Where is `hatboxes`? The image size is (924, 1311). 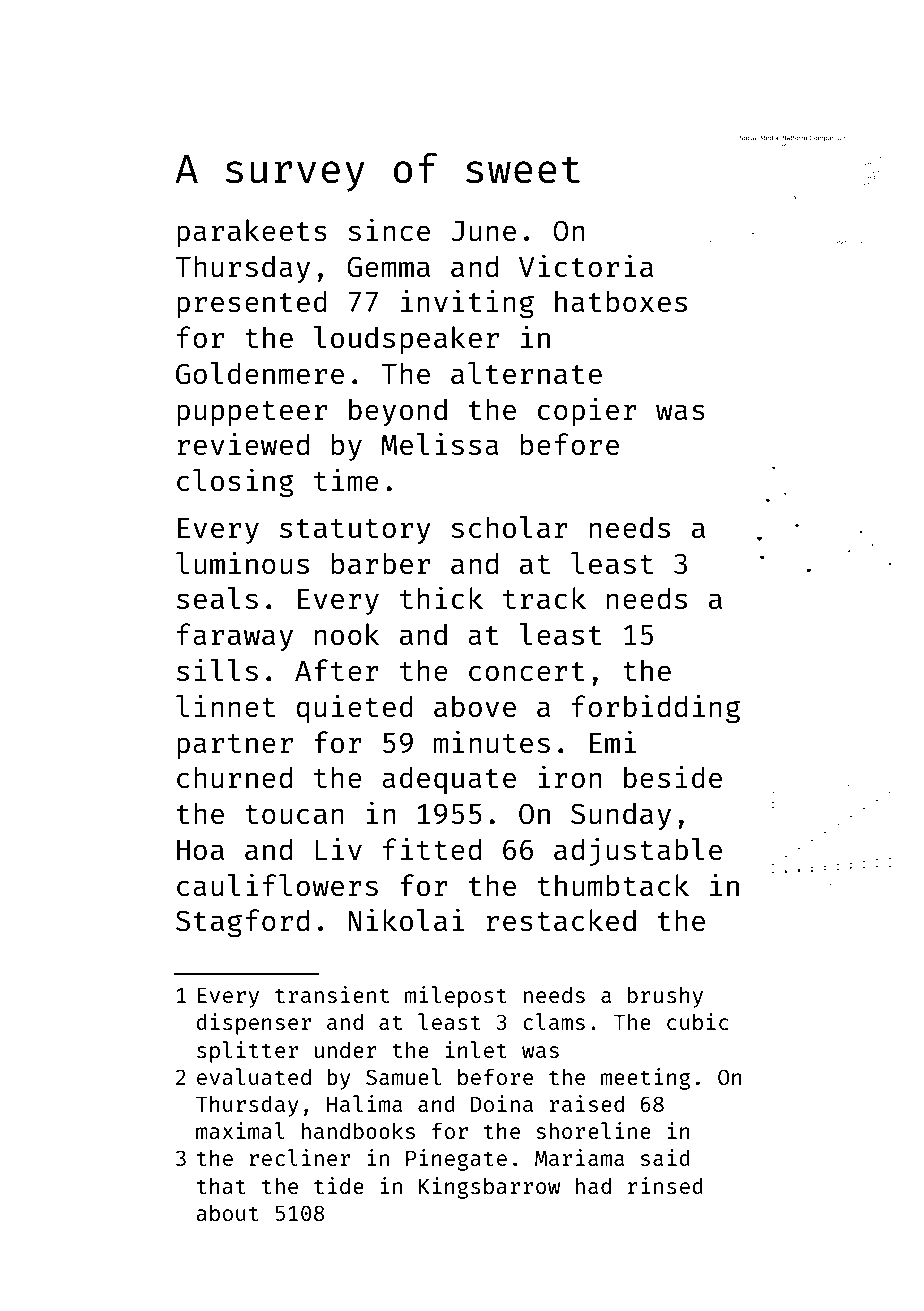 hatboxes is located at coordinates (621, 301).
